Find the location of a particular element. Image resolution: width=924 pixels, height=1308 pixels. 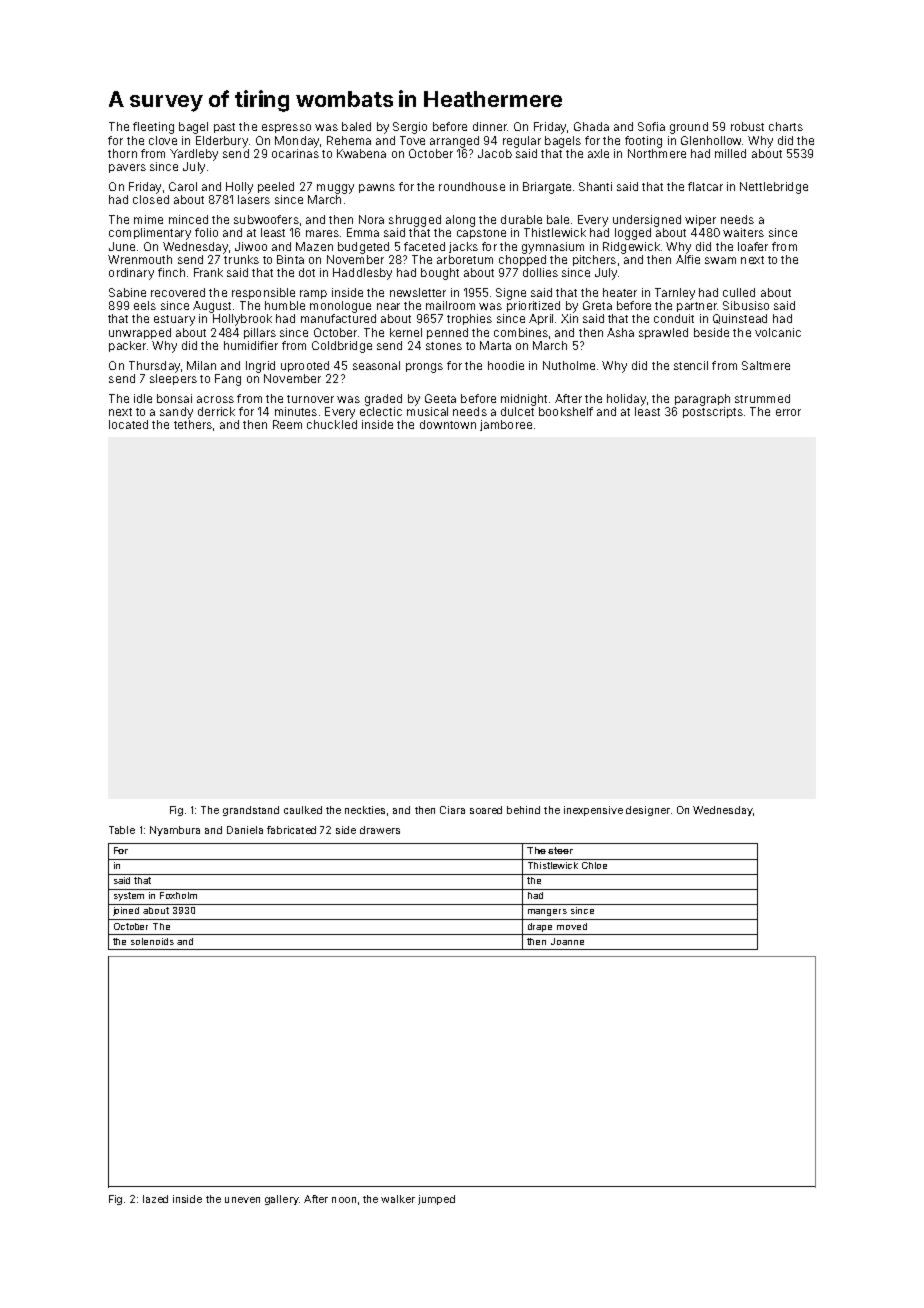

Sergio is located at coordinates (410, 128).
